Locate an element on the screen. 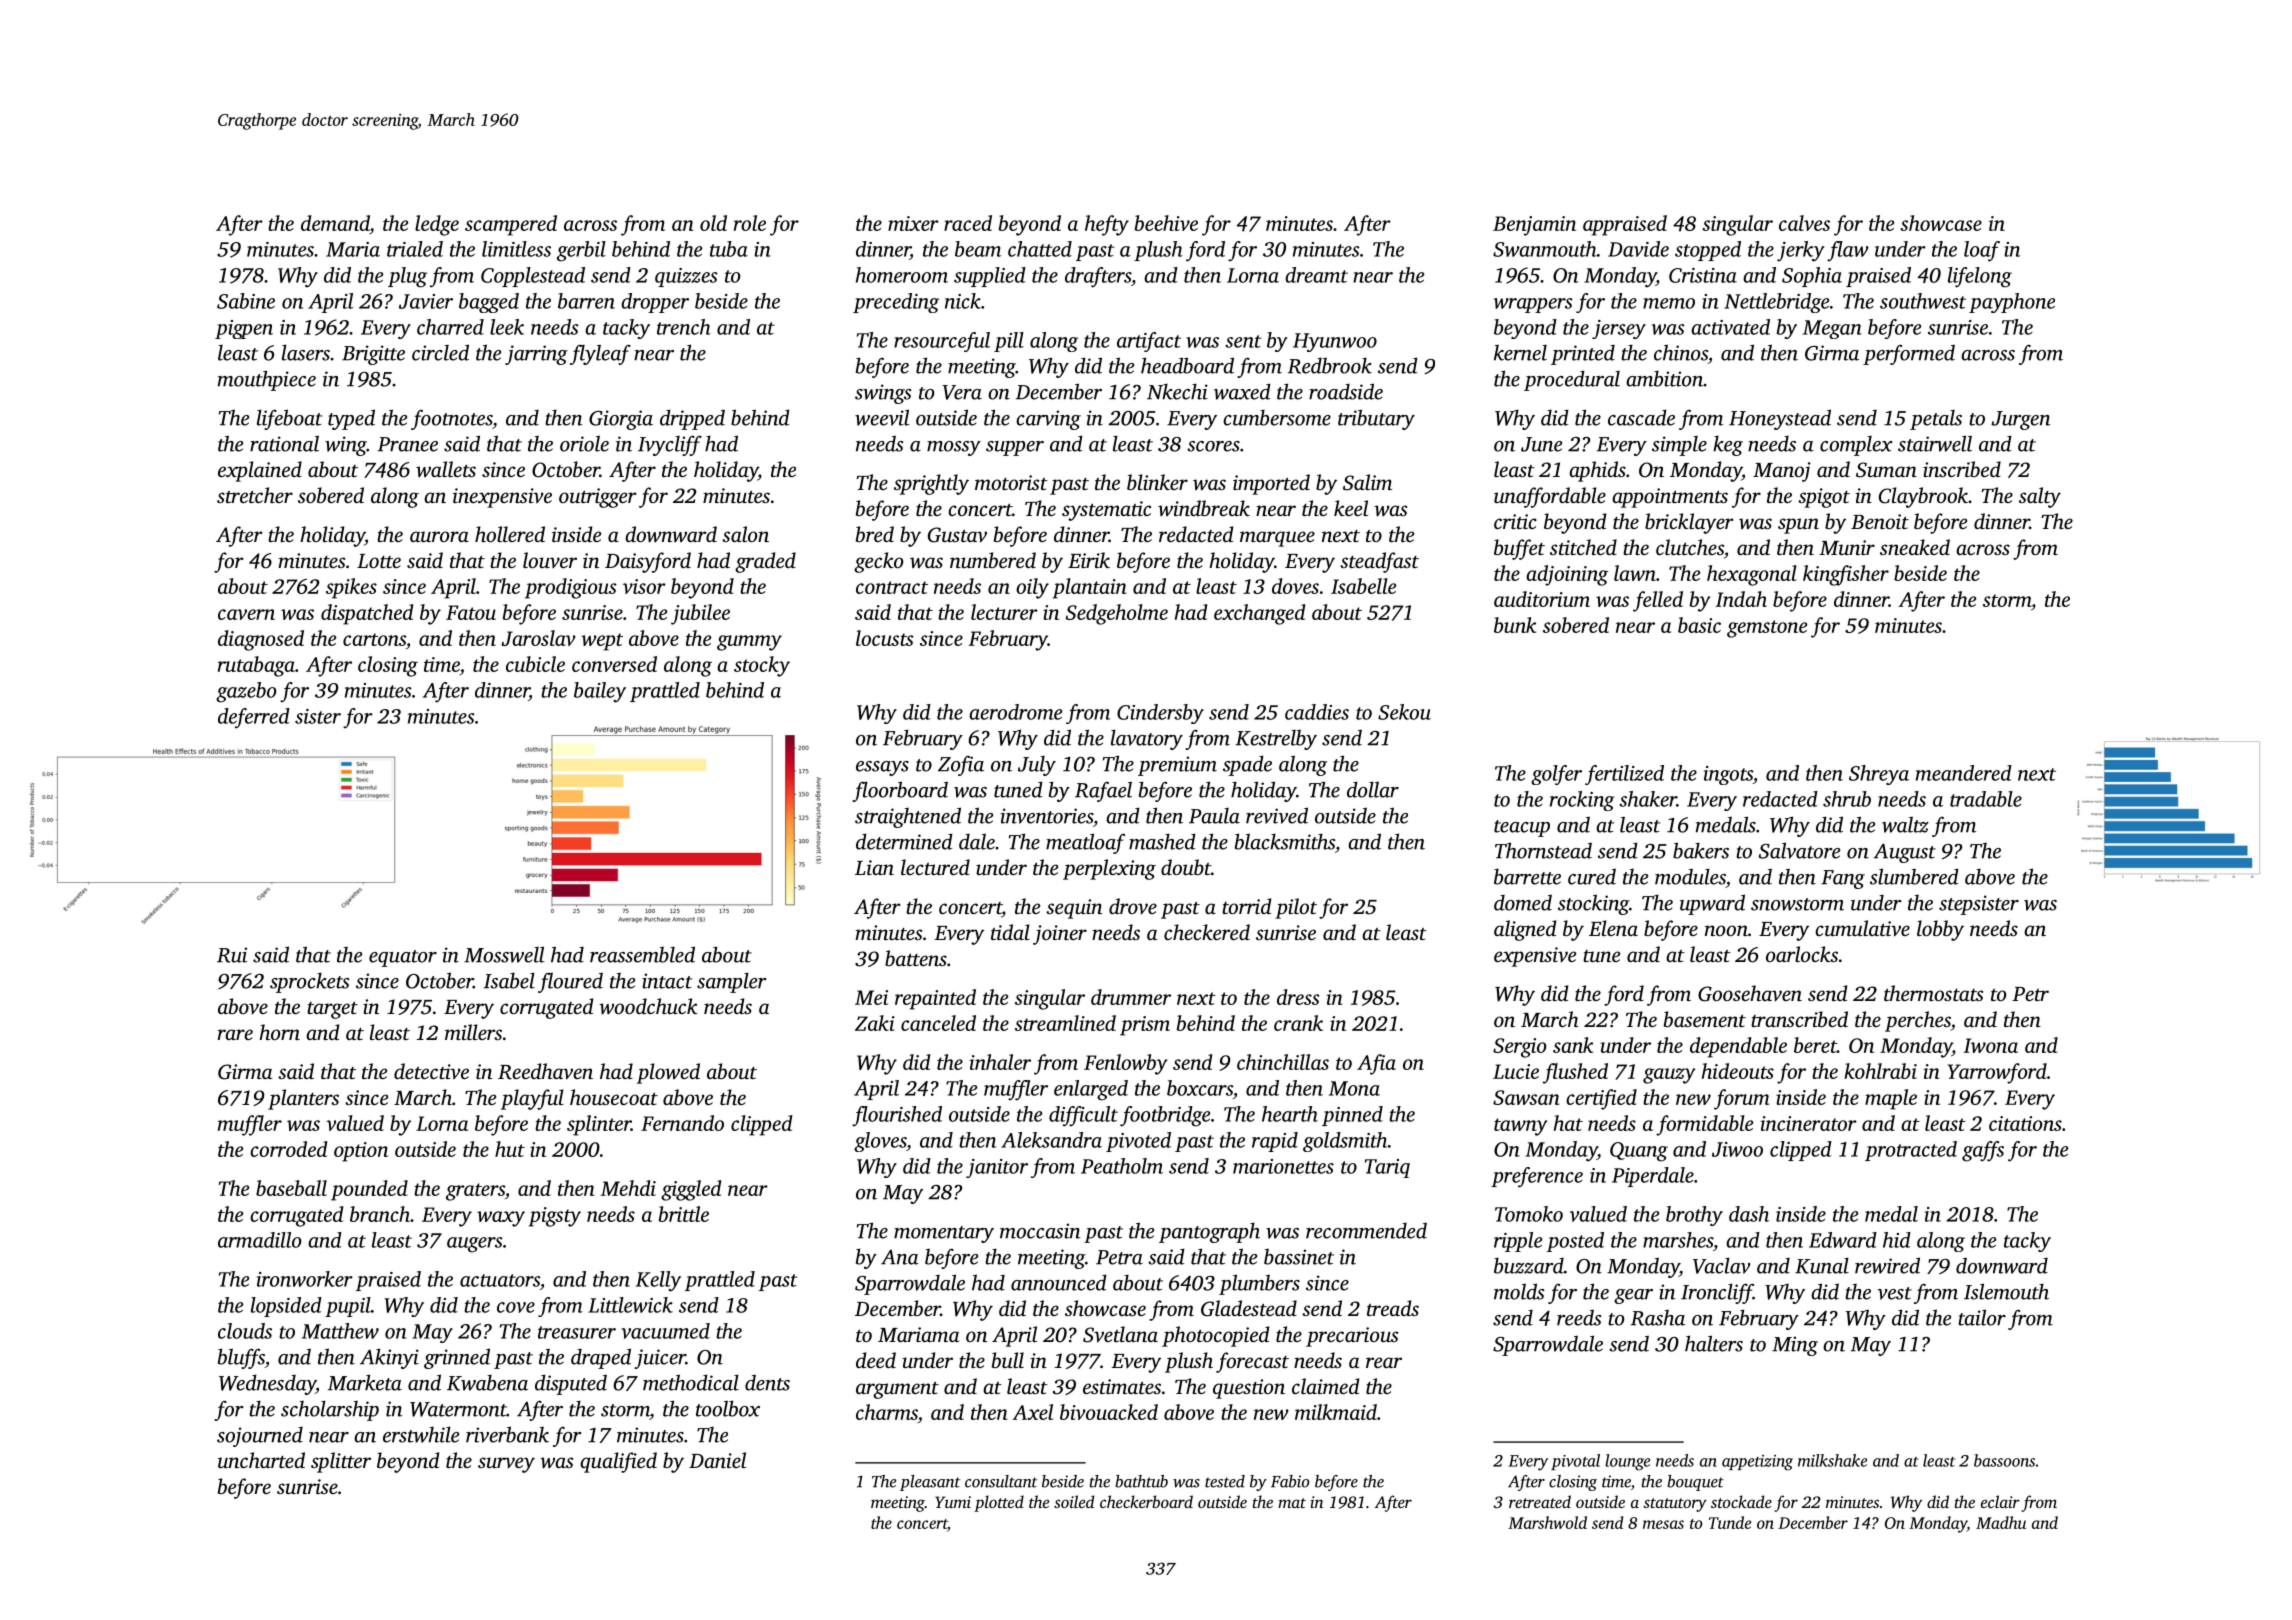 This screenshot has width=2292, height=1620. ledge is located at coordinates (437, 225).
